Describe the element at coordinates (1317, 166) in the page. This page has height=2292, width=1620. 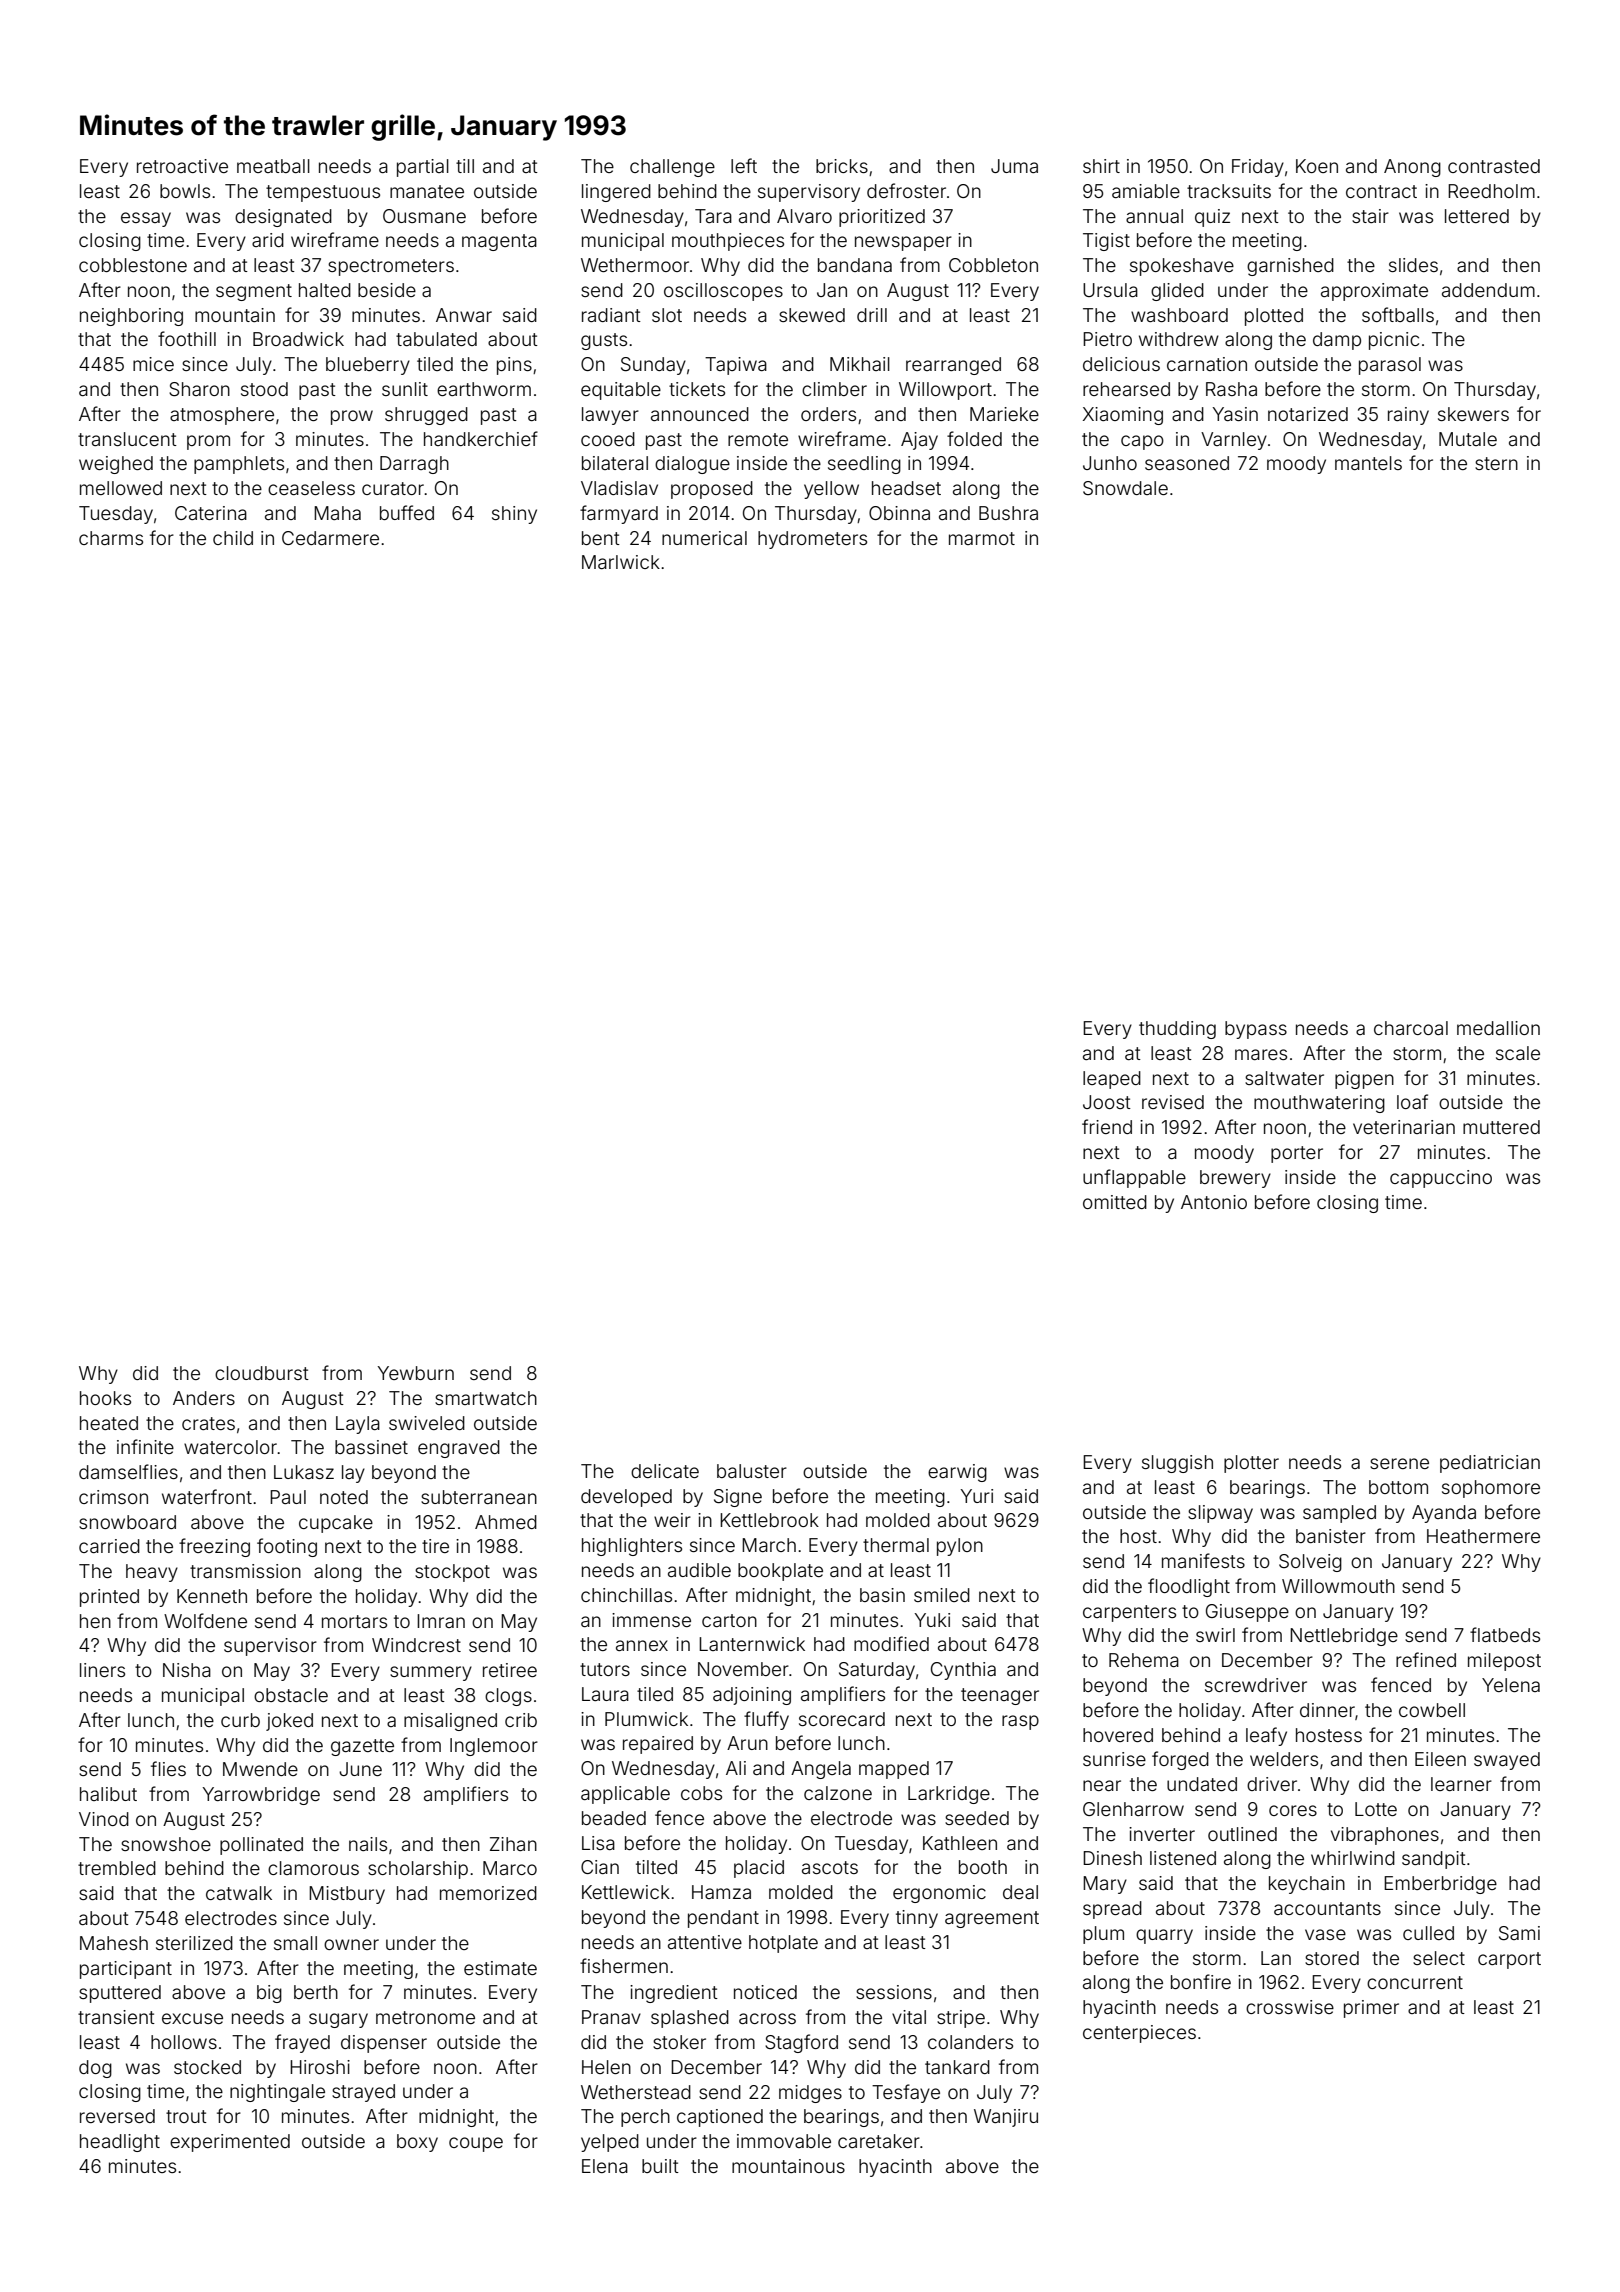
I see `Koen` at that location.
